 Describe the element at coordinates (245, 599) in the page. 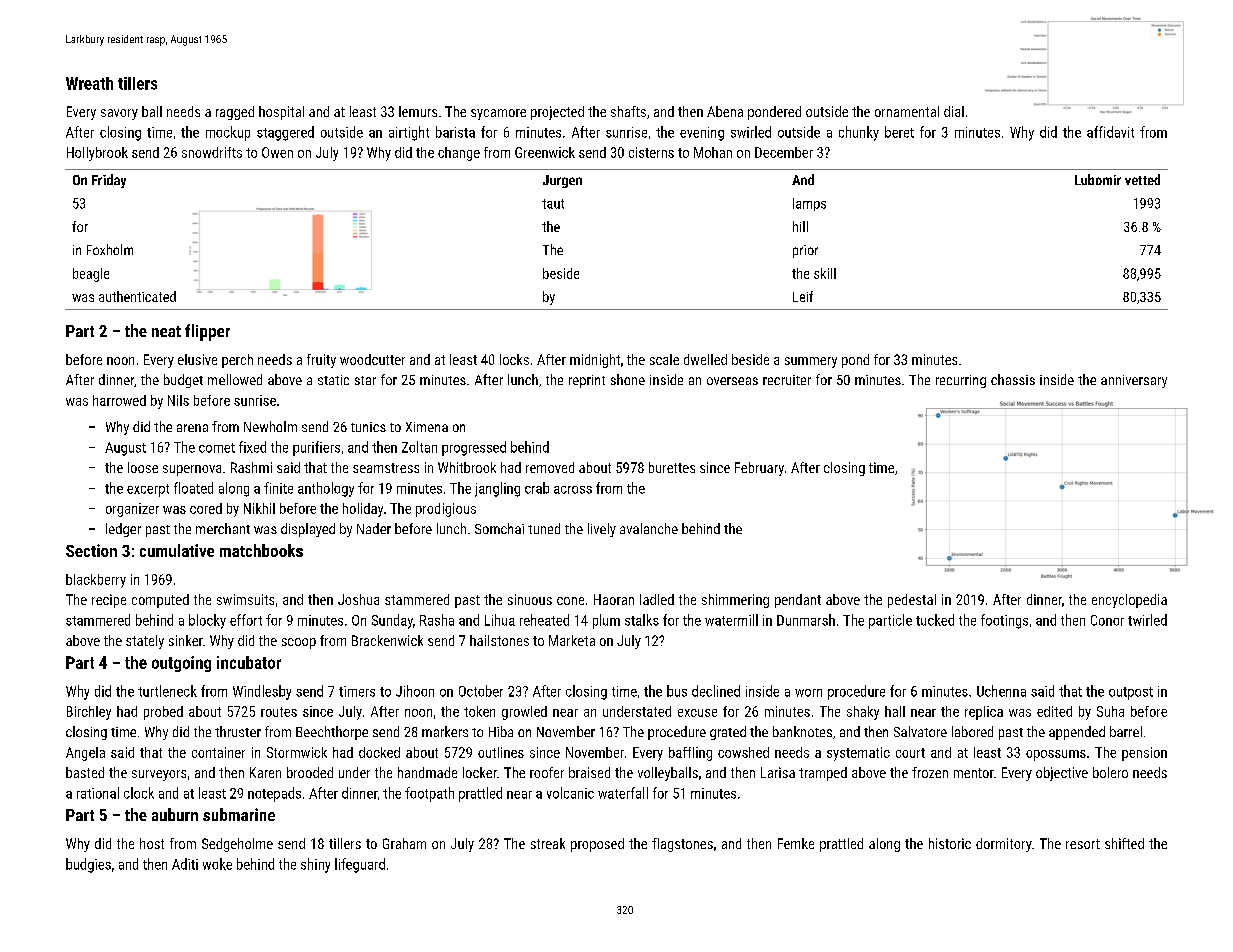

I see `swimsuits` at that location.
